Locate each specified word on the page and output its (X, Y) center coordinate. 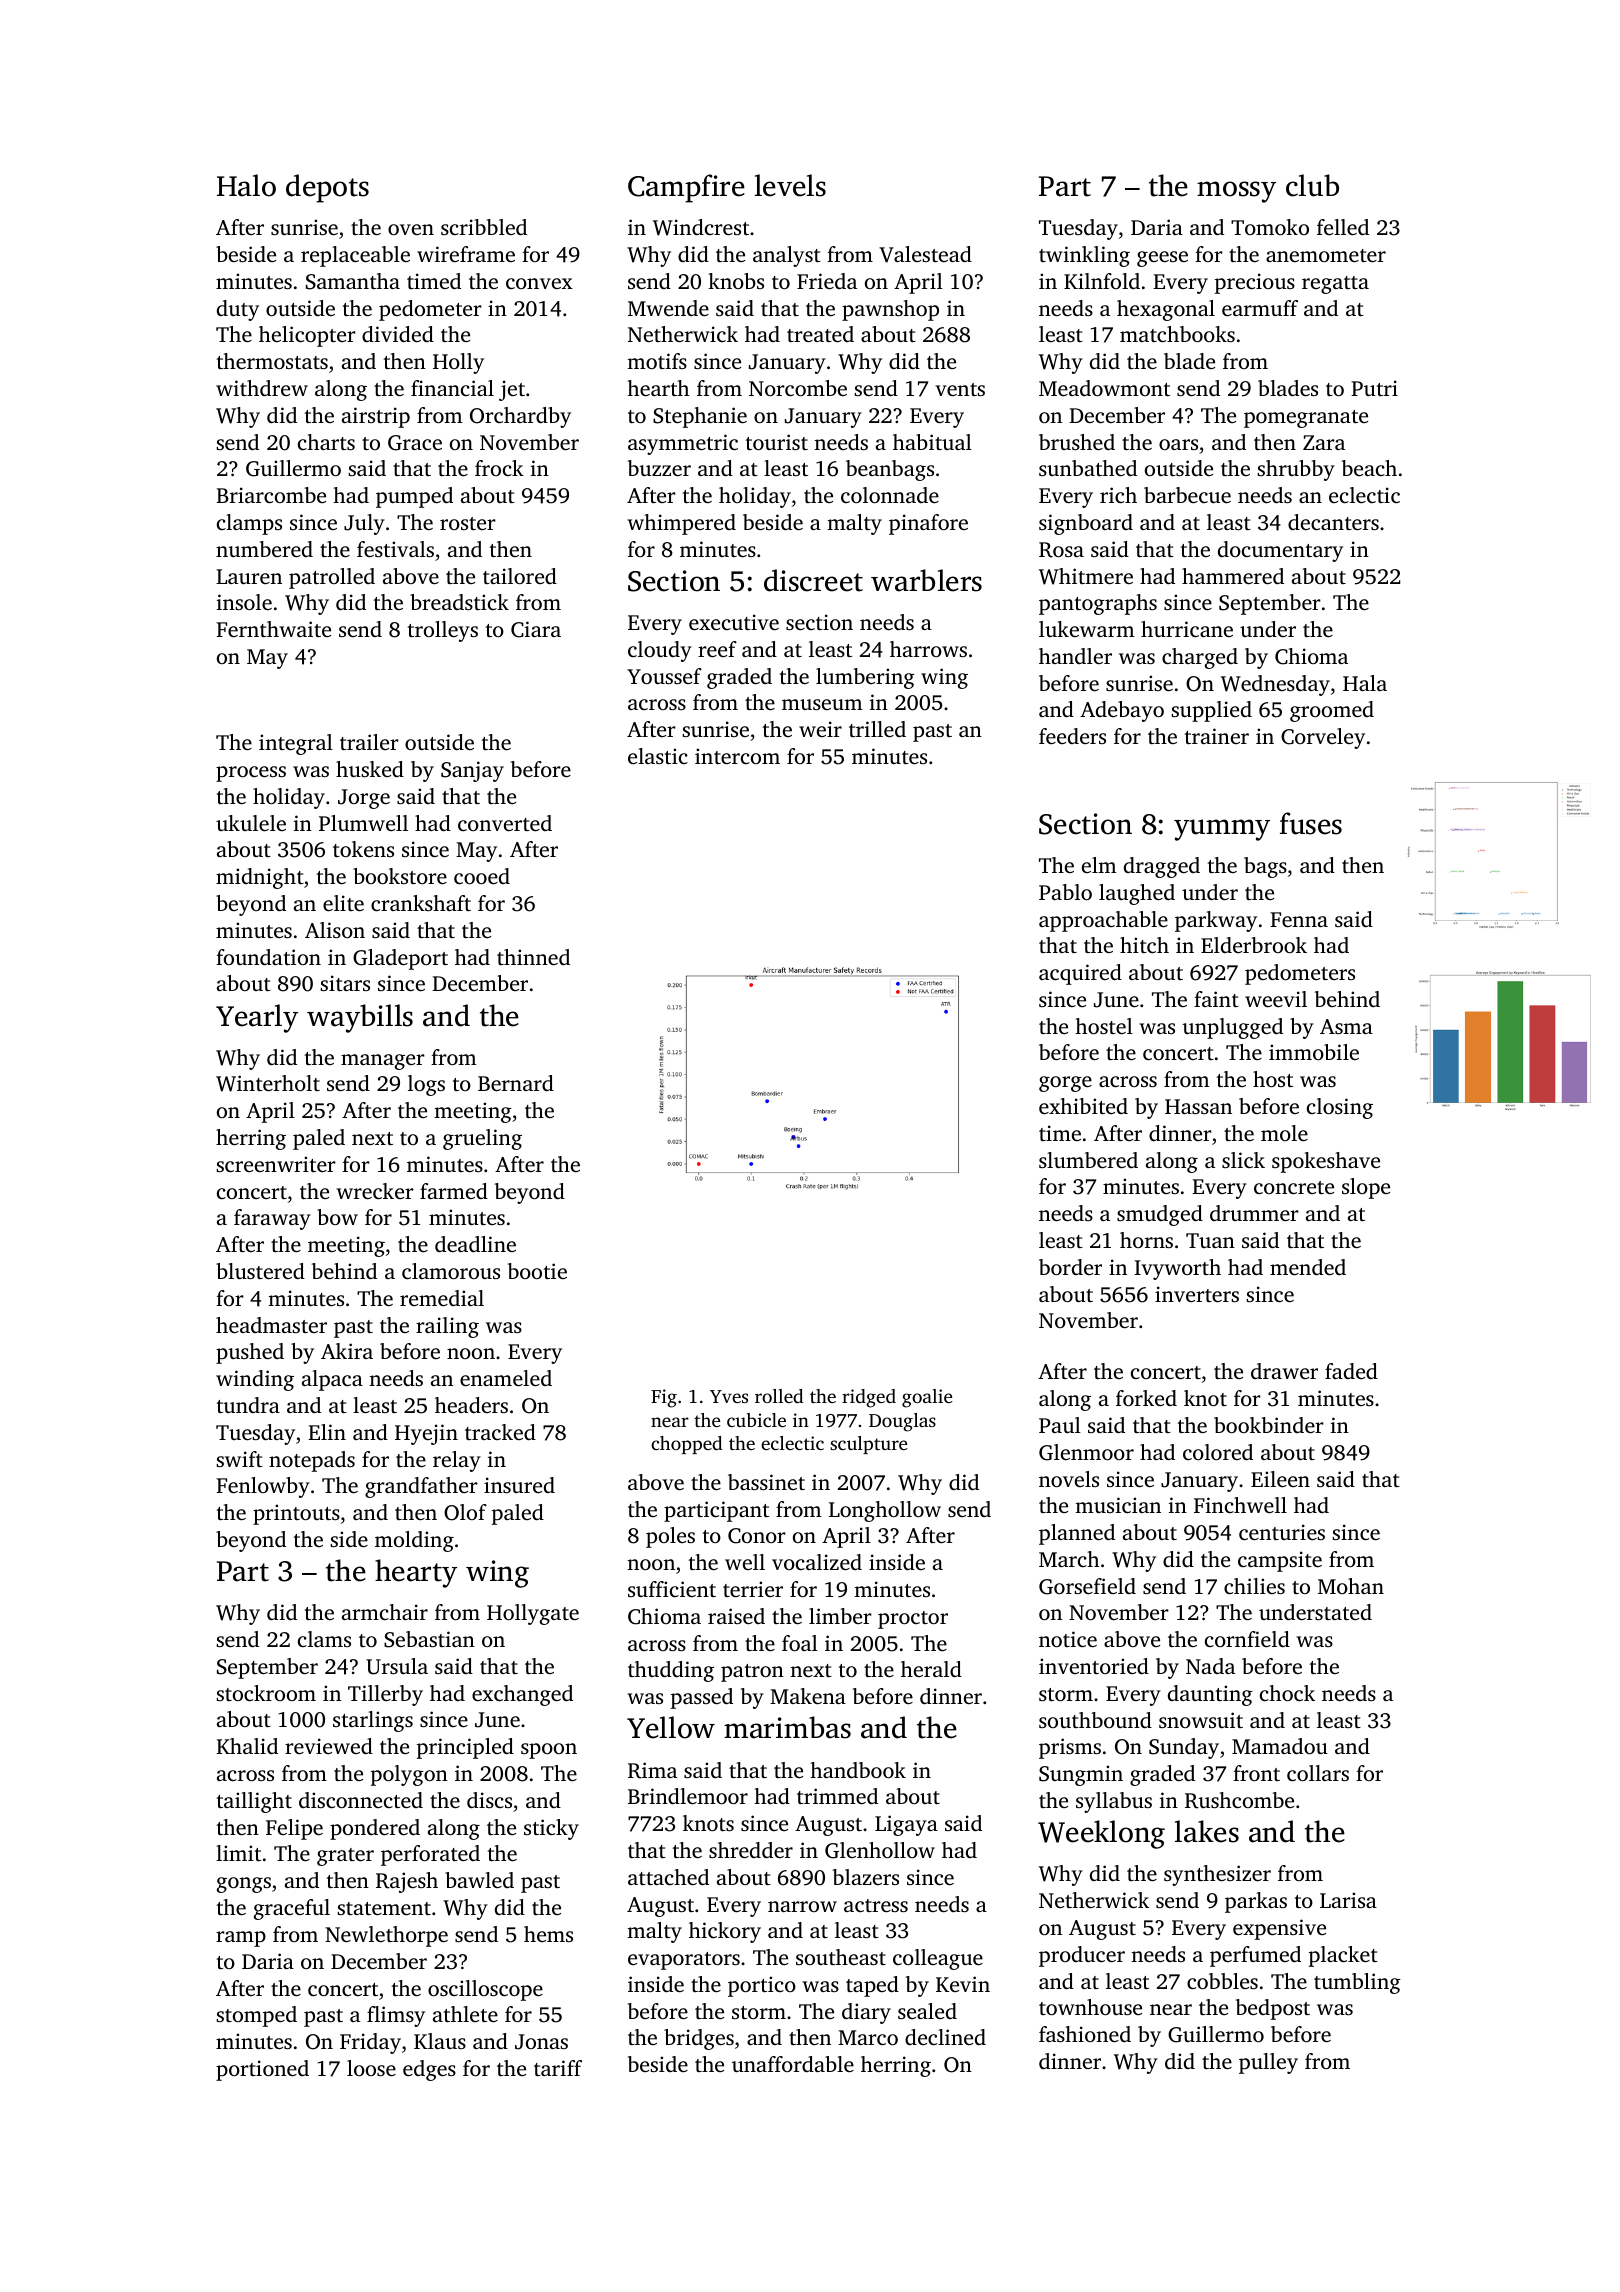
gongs (244, 1885)
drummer (1254, 1213)
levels (790, 185)
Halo (246, 185)
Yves (729, 1396)
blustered (260, 1271)
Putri (1374, 388)
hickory (725, 1932)
